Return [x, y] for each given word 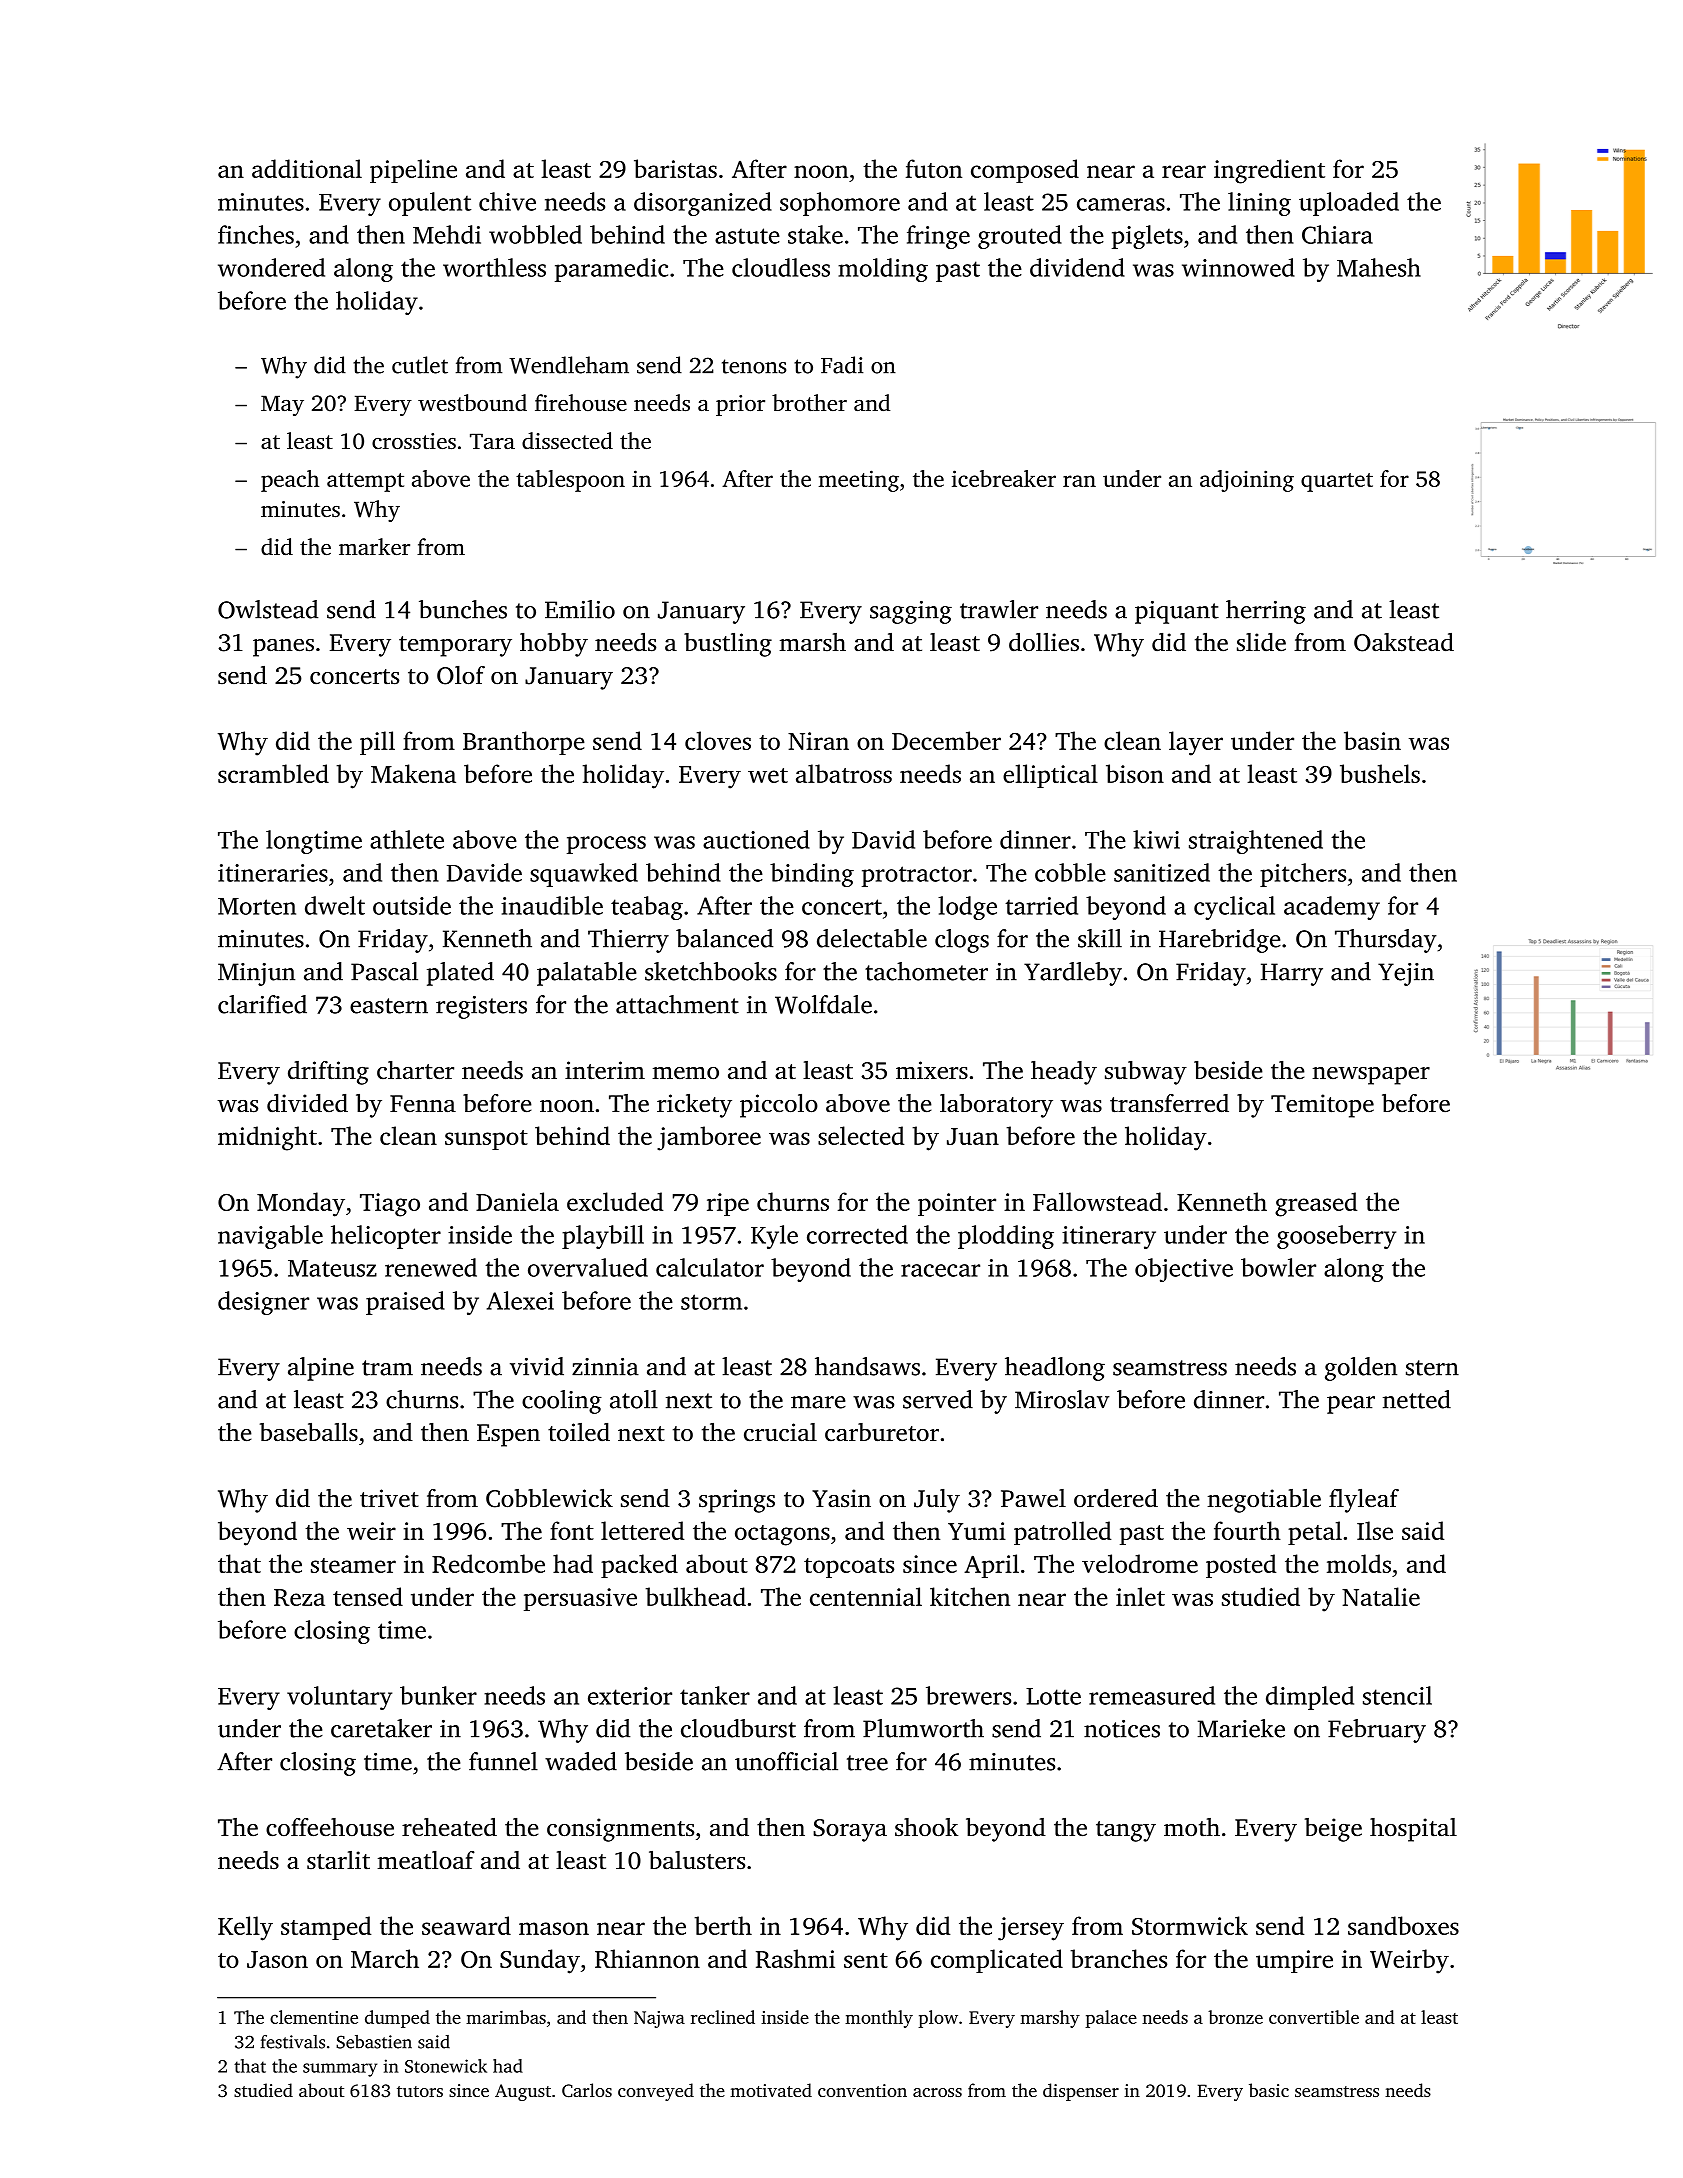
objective [1184, 1270]
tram [387, 1368]
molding [883, 270]
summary [340, 2070]
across [937, 2092]
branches [1119, 1958]
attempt [365, 482]
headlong [1055, 1369]
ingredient [1269, 171]
